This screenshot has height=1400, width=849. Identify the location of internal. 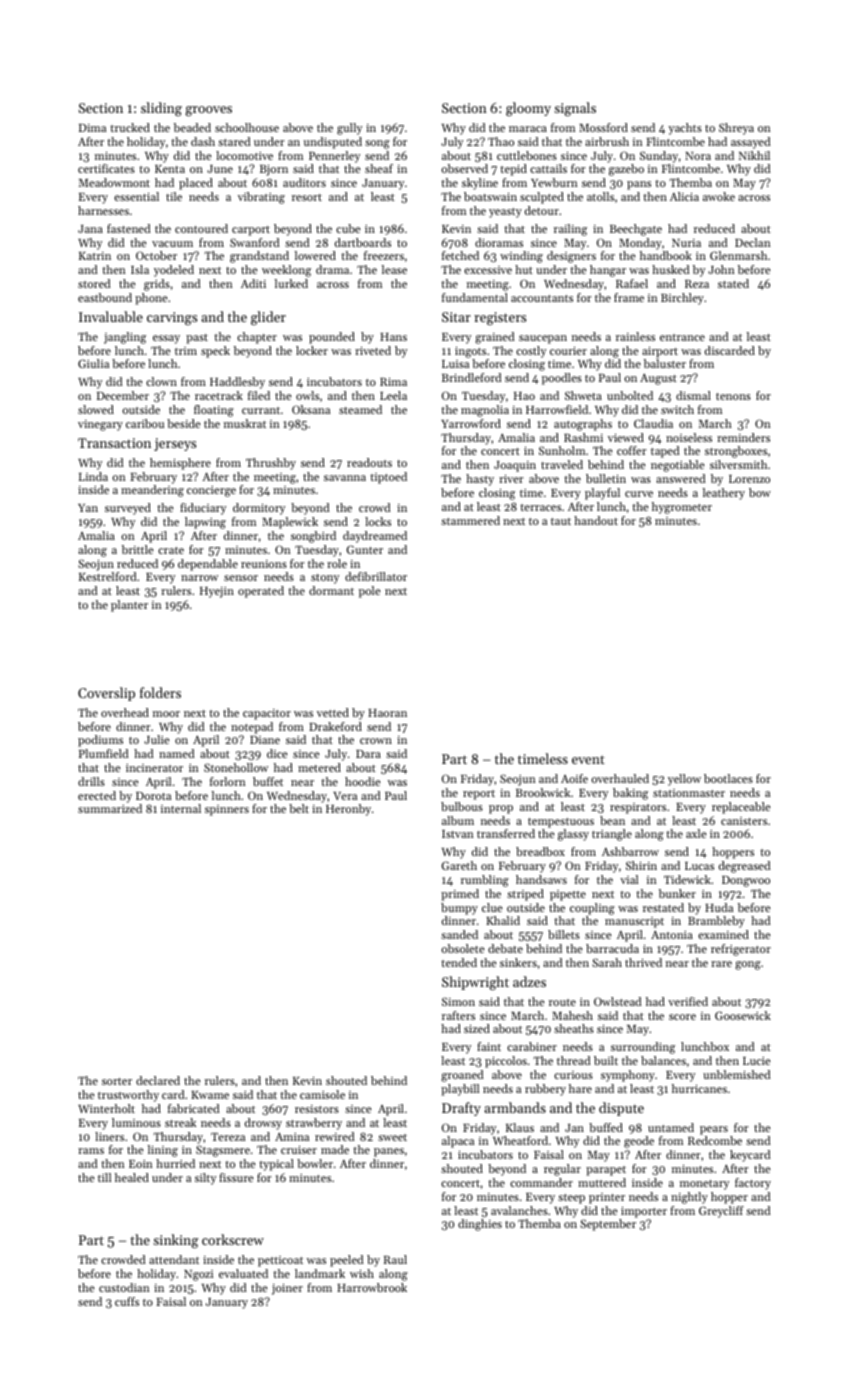
(181, 808).
